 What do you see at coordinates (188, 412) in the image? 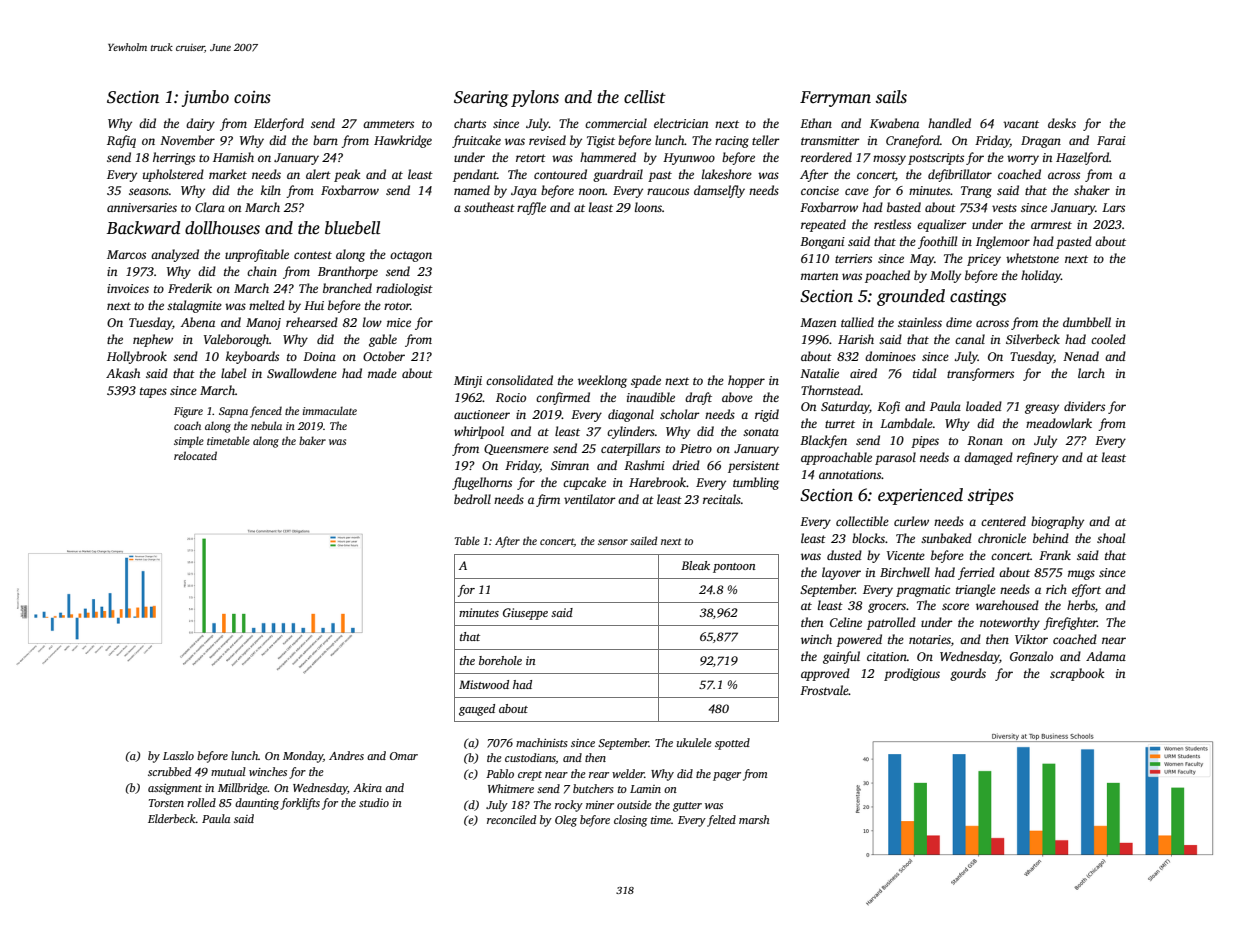
I see `Figure` at bounding box center [188, 412].
